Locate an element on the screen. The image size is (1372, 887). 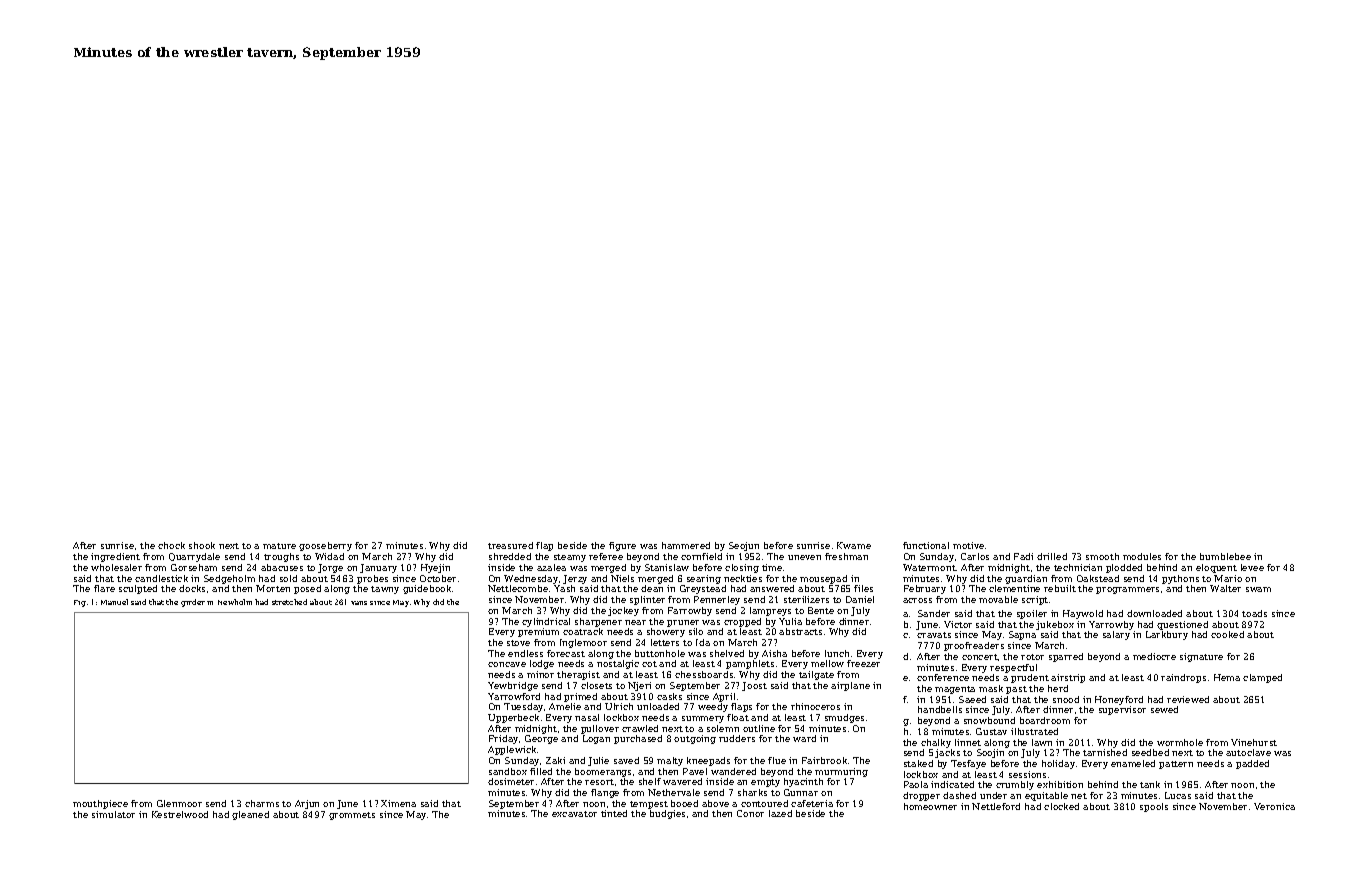
float is located at coordinates (738, 717).
